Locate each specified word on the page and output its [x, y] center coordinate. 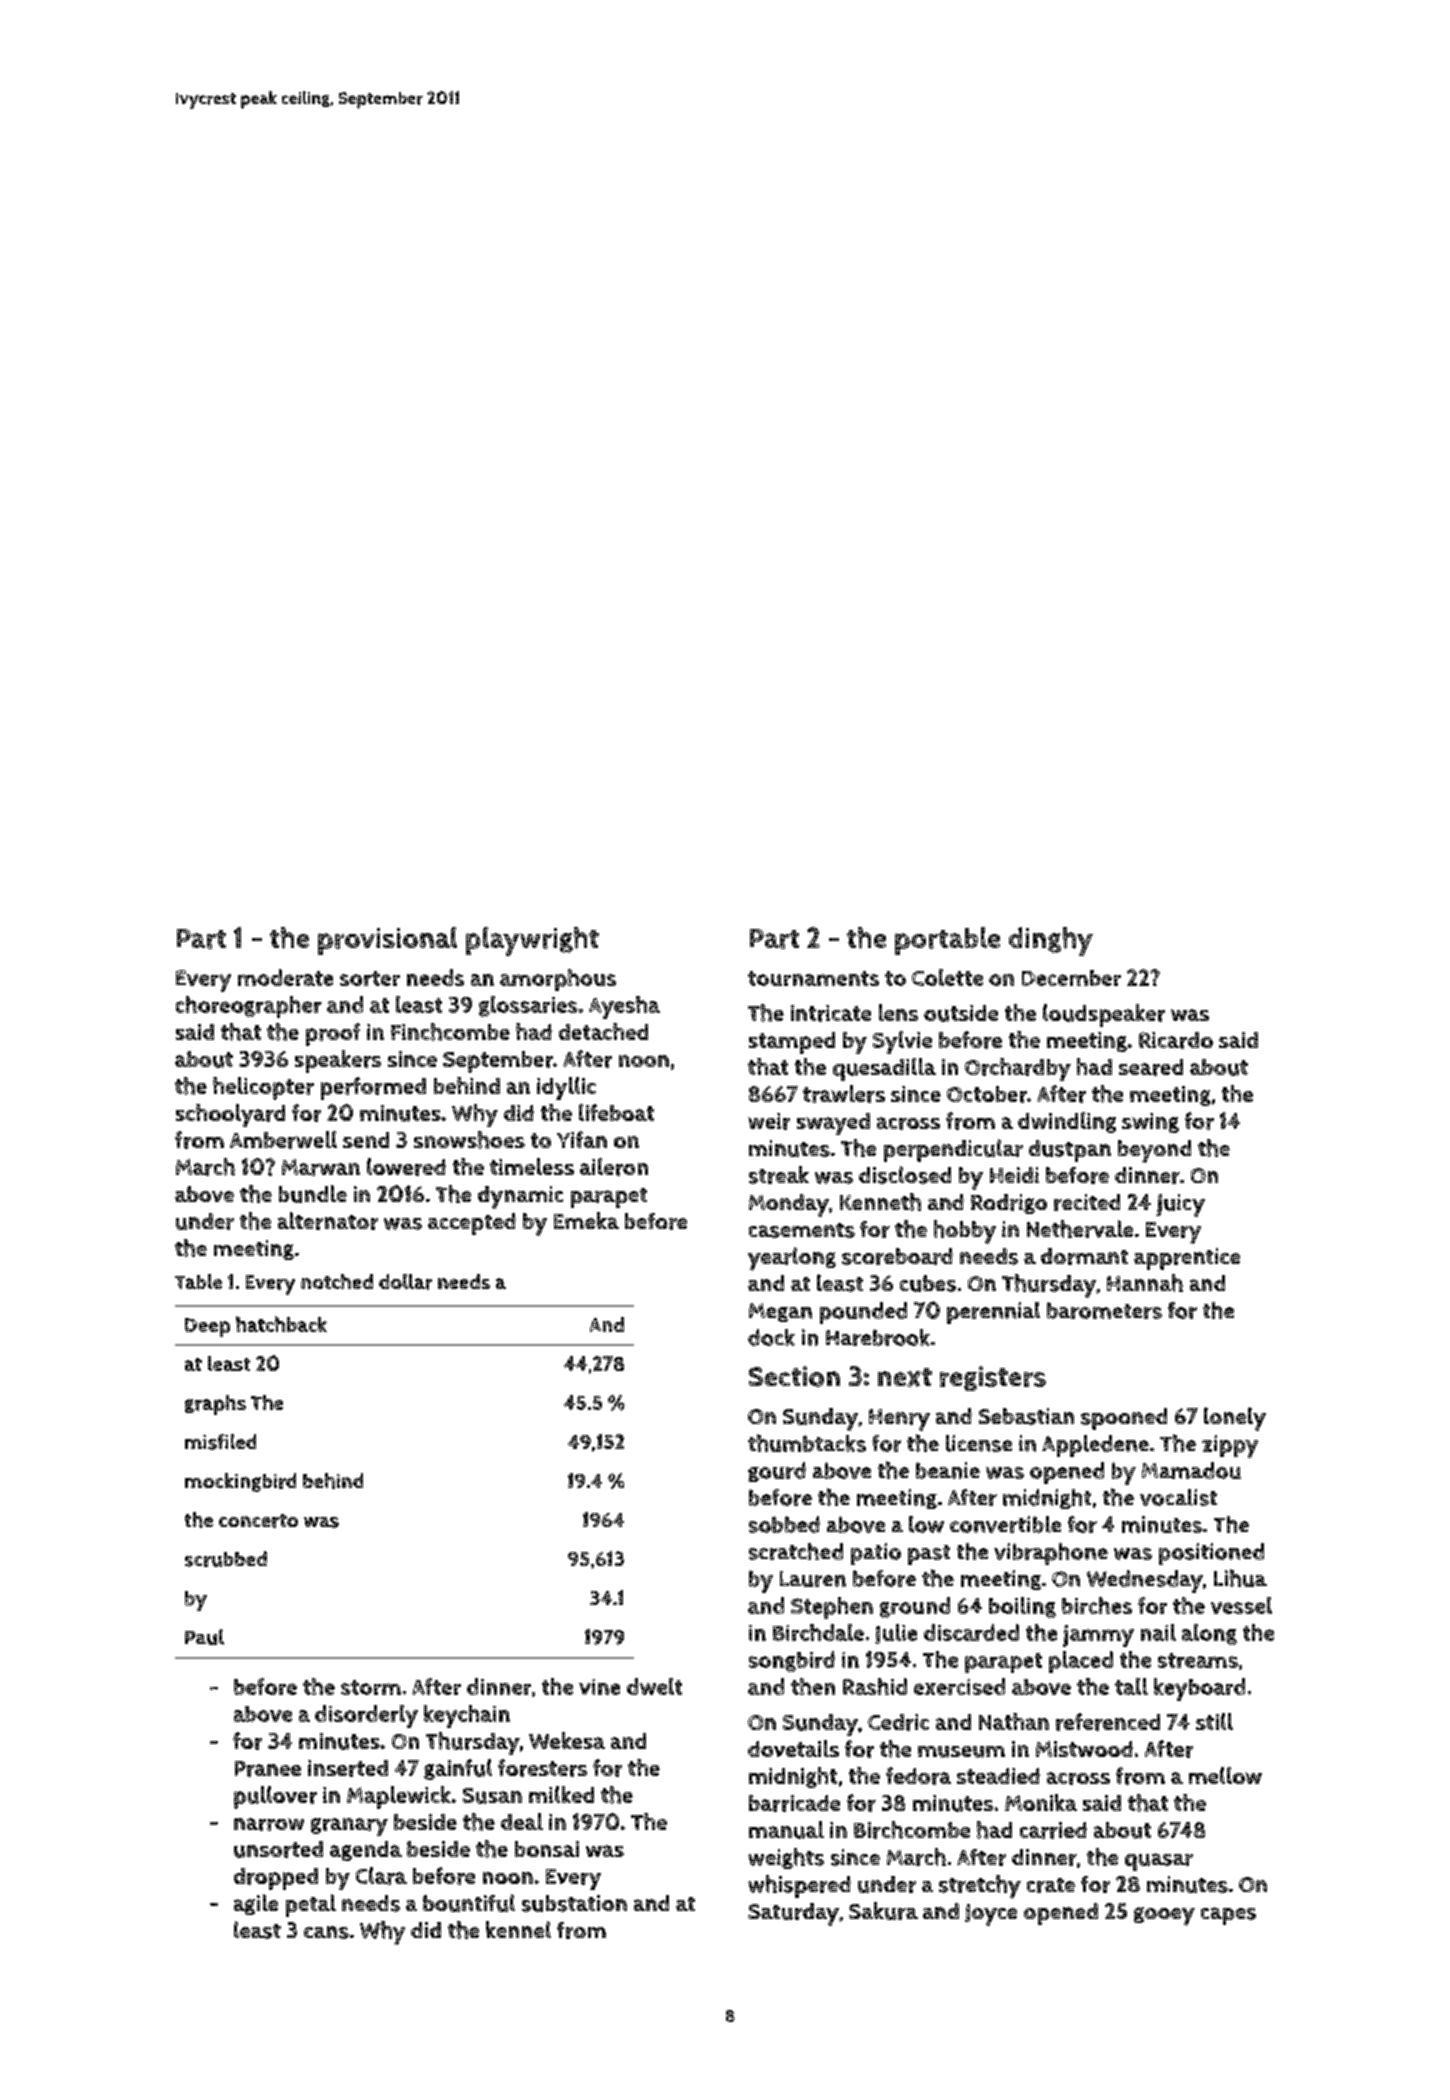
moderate [285, 977]
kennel [518, 1929]
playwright [532, 941]
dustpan [1070, 1151]
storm [371, 1687]
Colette [947, 977]
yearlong [792, 1259]
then [813, 1686]
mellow [1225, 1775]
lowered [406, 1167]
